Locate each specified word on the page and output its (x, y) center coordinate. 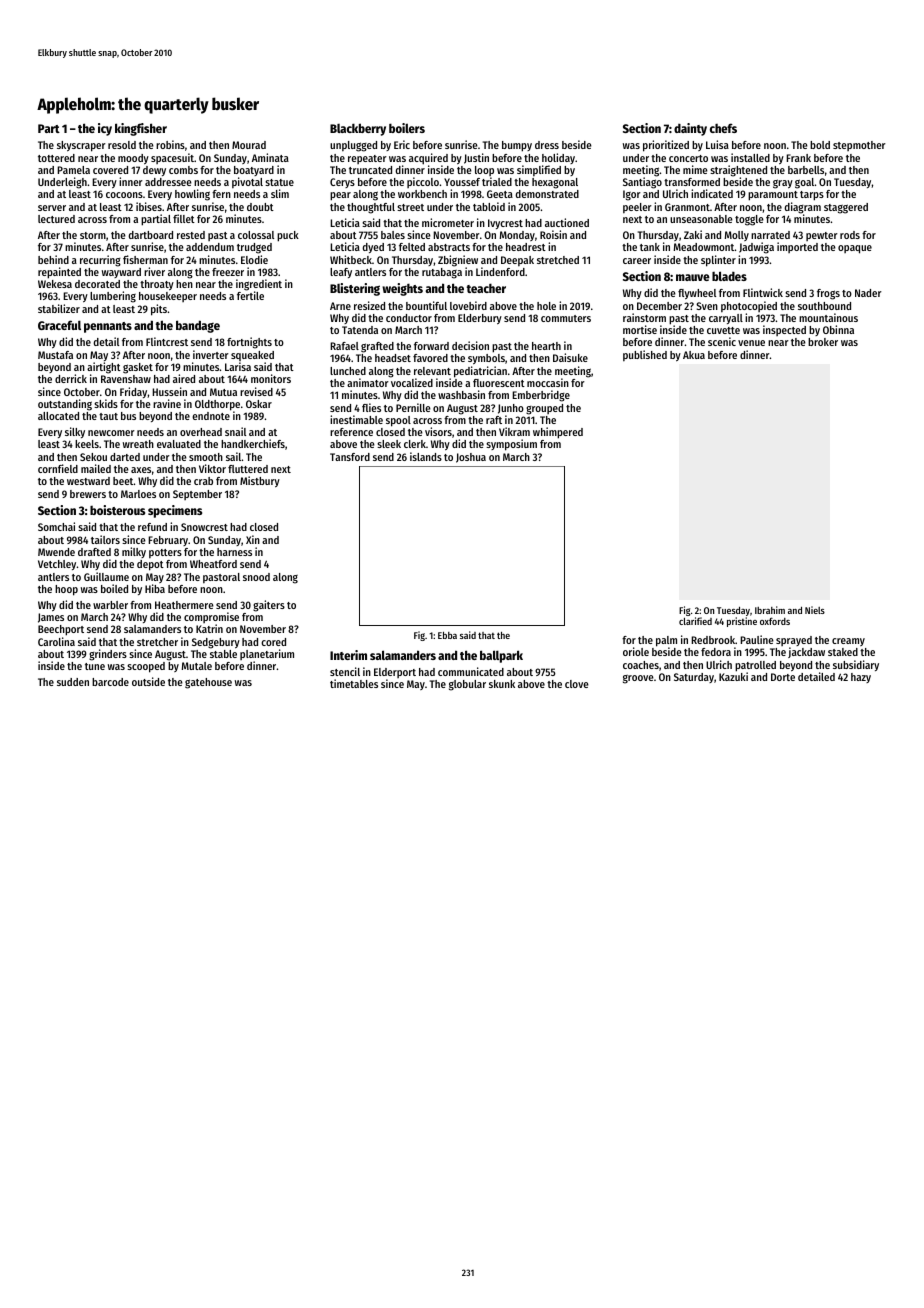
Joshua (471, 458)
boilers (407, 128)
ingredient (259, 285)
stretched (558, 260)
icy (105, 129)
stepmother (859, 146)
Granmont (687, 207)
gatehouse (208, 683)
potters (165, 554)
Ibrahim (770, 610)
